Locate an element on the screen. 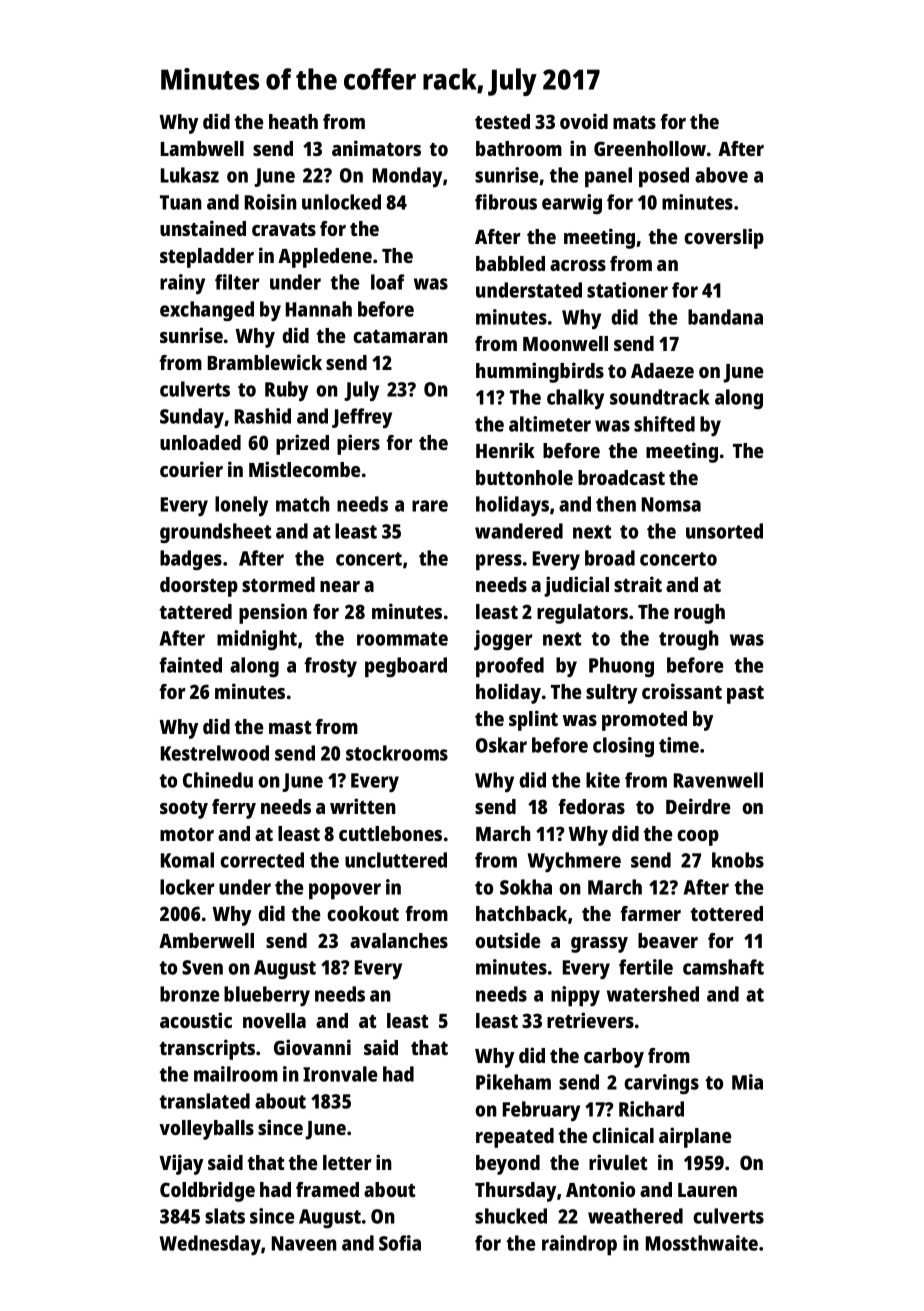 Image resolution: width=924 pixels, height=1311 pixels. bathroom is located at coordinates (519, 148).
